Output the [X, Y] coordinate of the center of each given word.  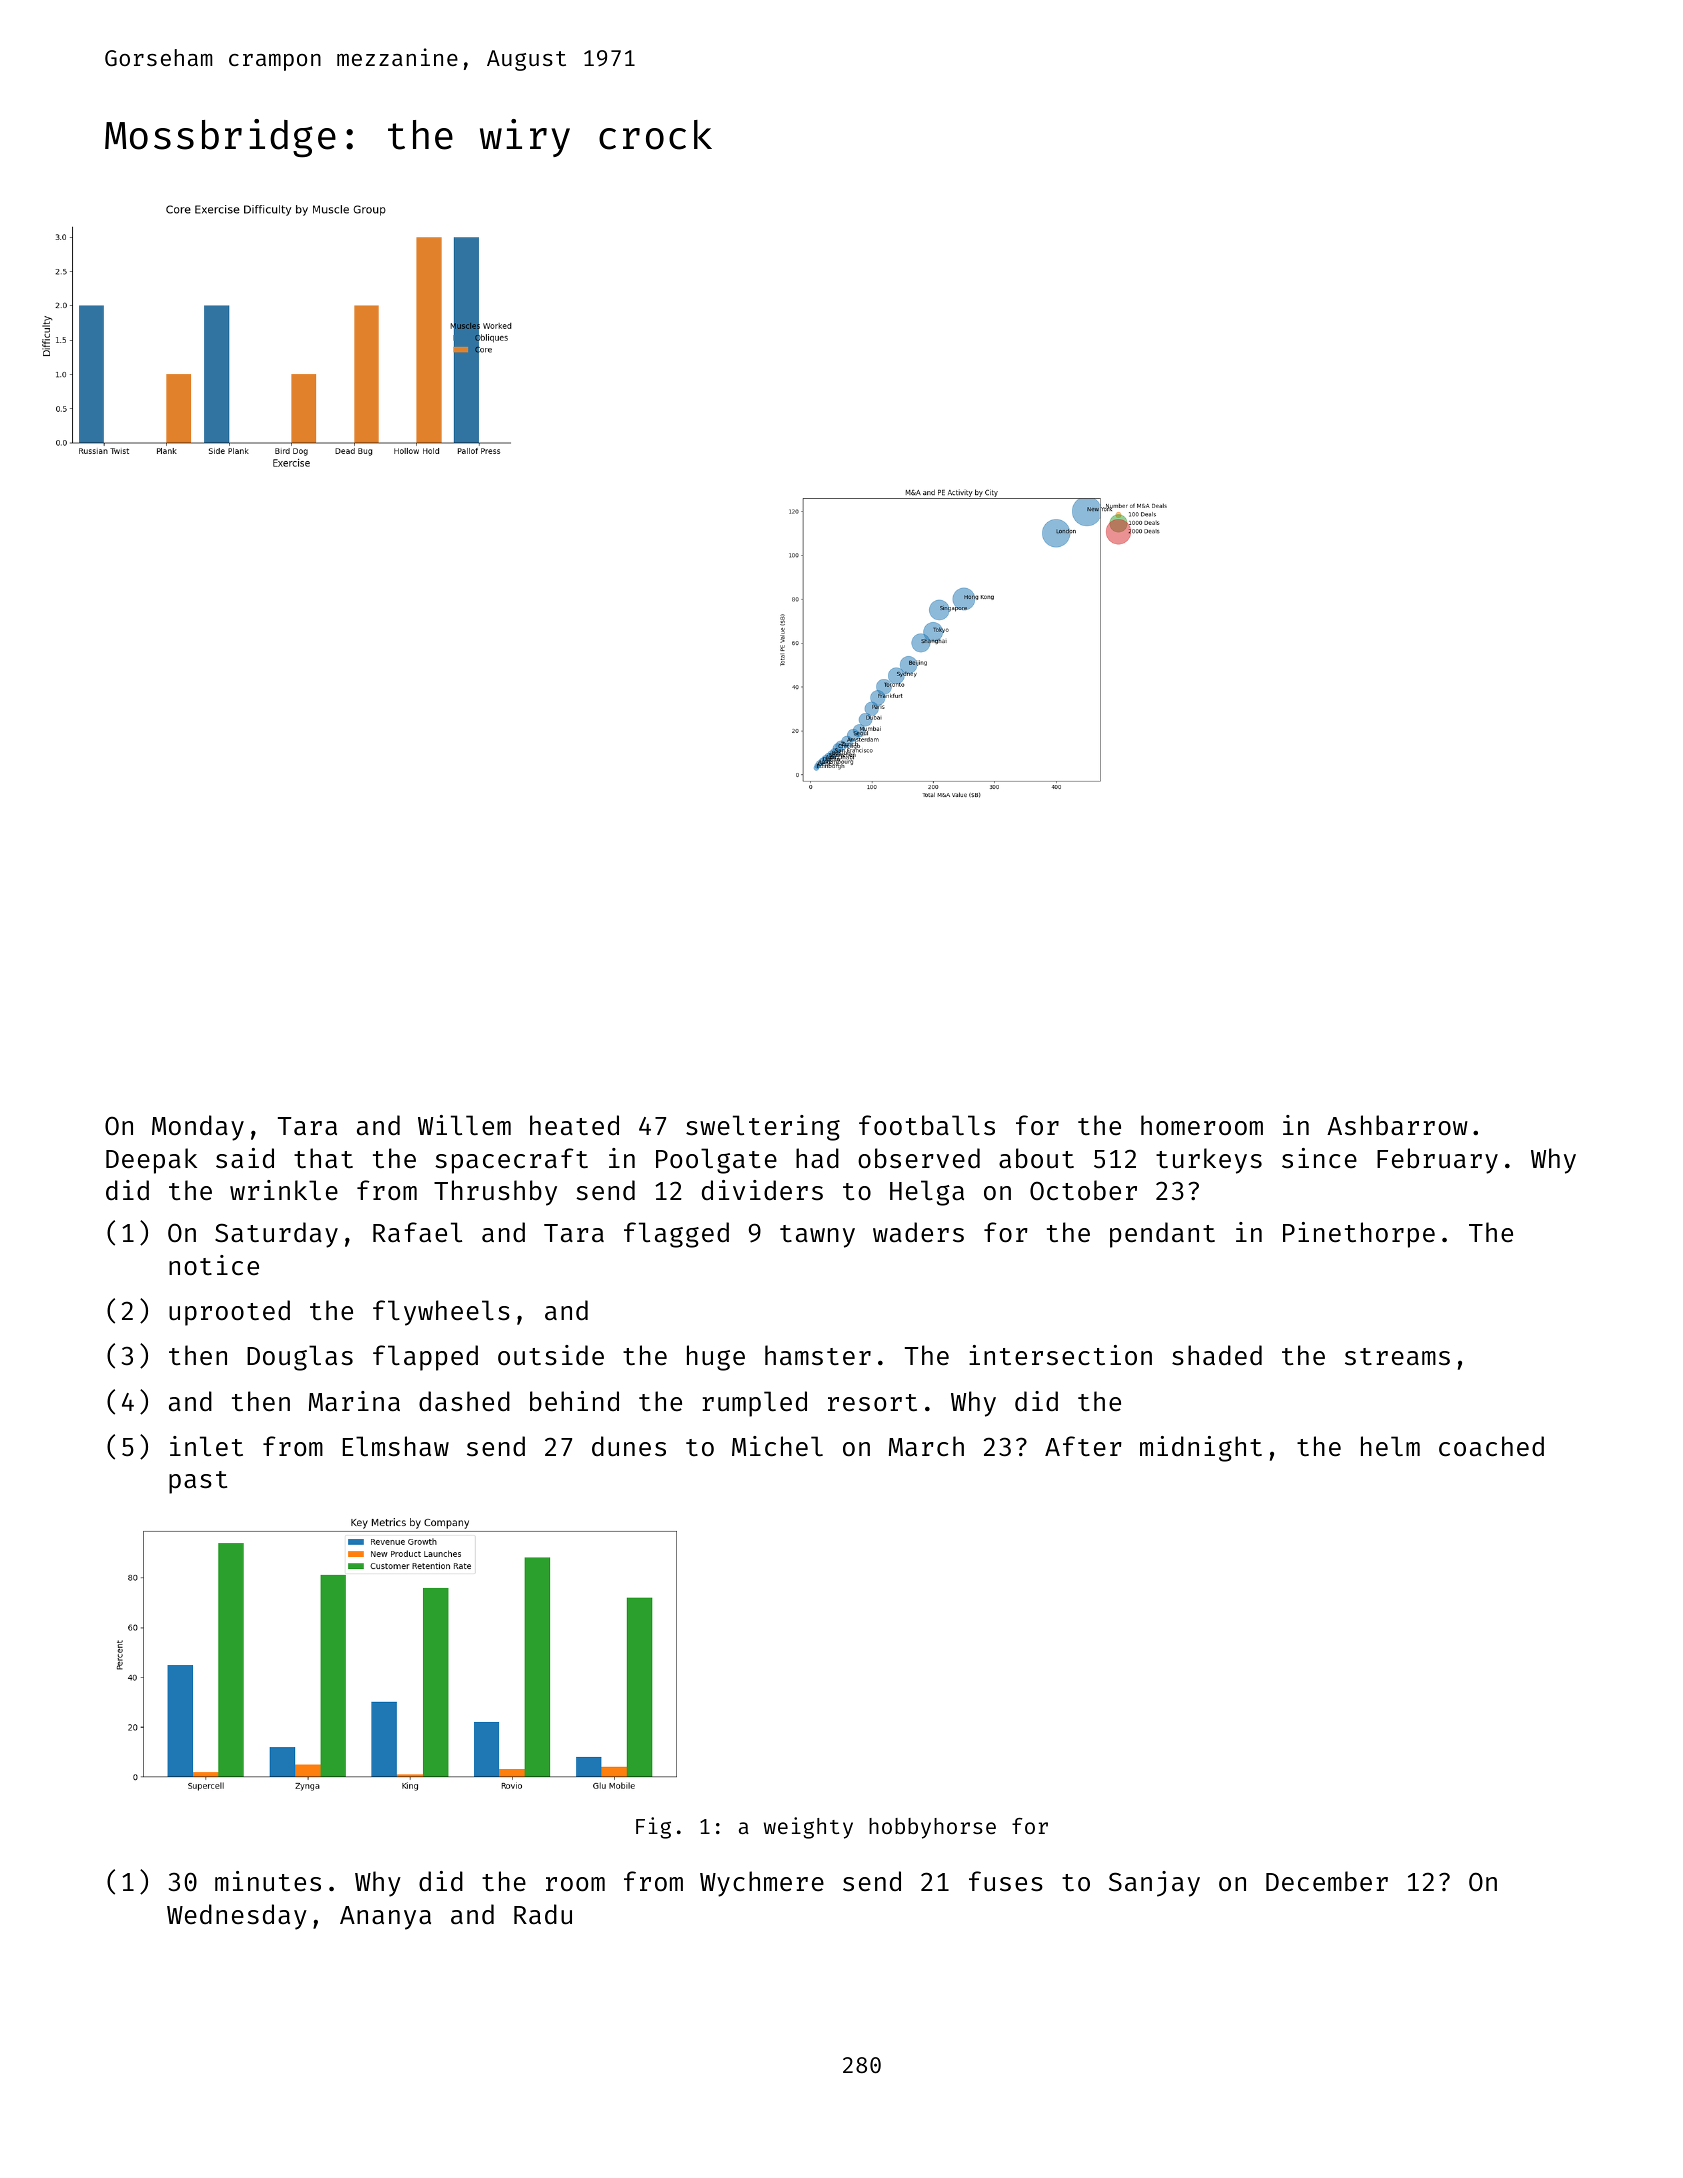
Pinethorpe [1359, 1235]
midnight [1201, 1449]
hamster [818, 1355]
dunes [629, 1446]
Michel [777, 1446]
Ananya [385, 1918]
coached [1491, 1446]
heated [574, 1125]
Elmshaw [396, 1446]
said [245, 1158]
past [198, 1482]
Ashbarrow [1397, 1125]
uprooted [229, 1313]
